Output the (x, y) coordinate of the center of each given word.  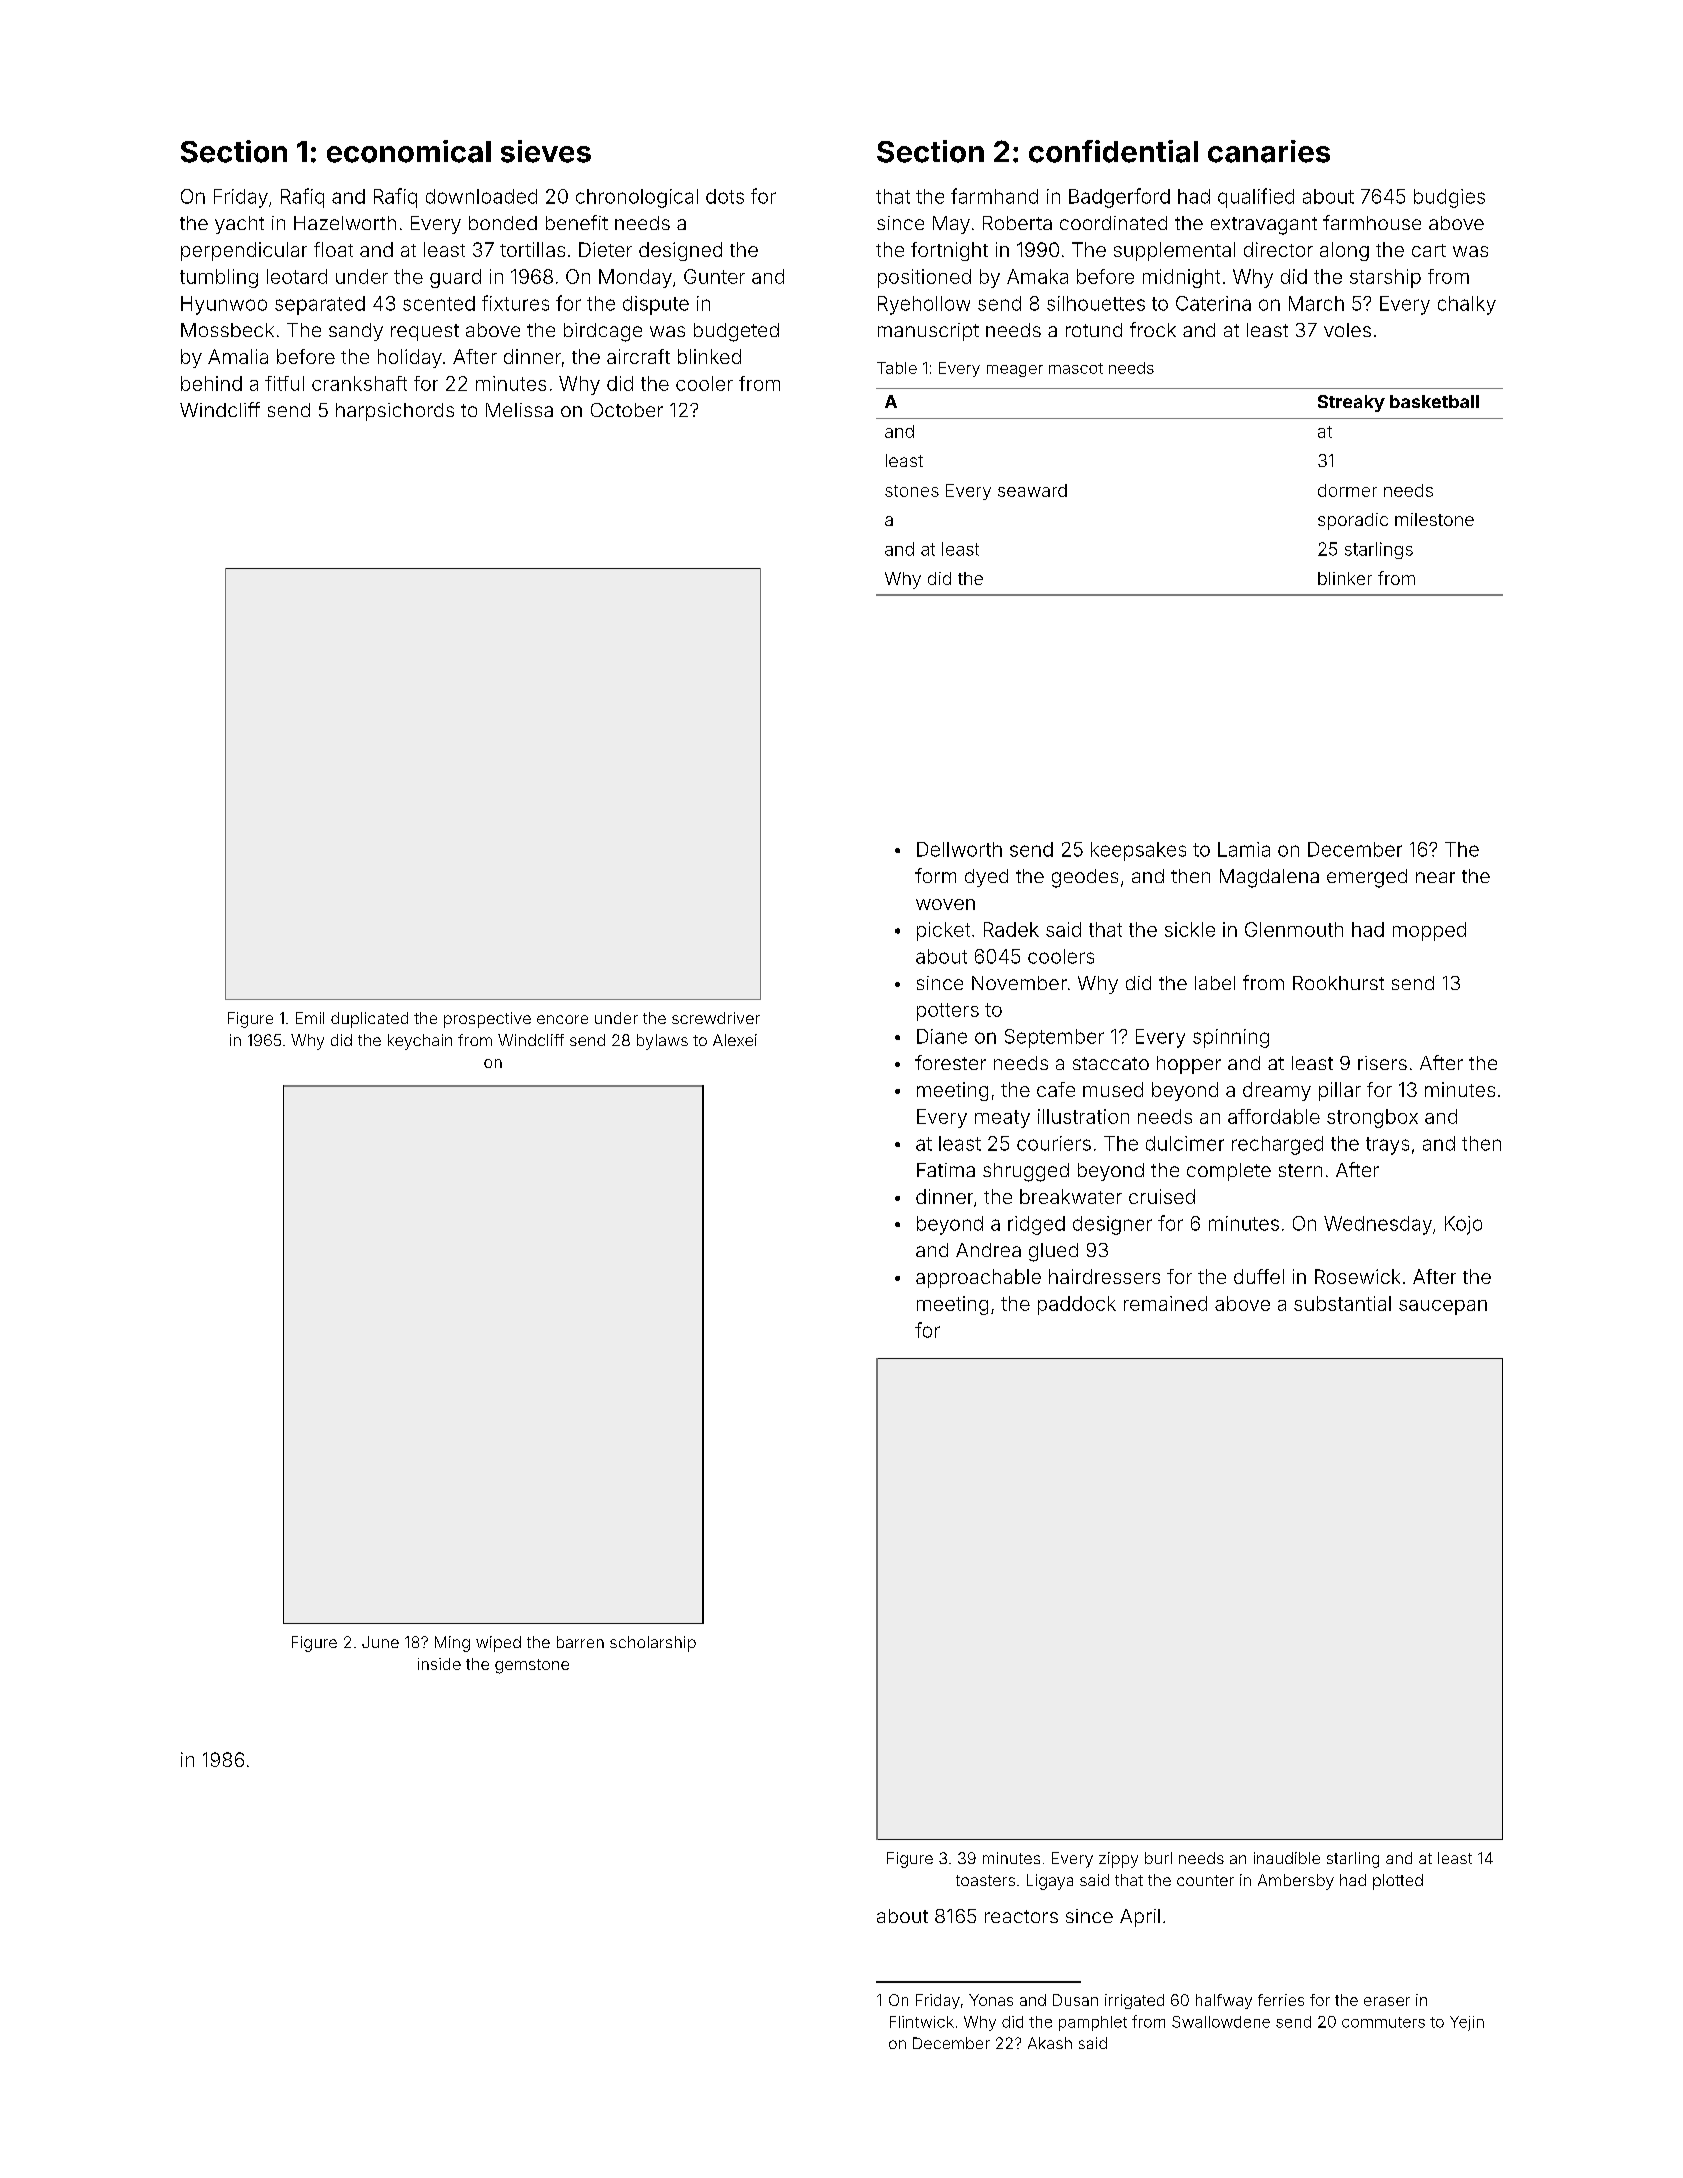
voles (1347, 330)
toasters (985, 1880)
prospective (487, 1020)
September (1054, 1038)
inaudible (1287, 1858)
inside (439, 1664)
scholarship (653, 1644)
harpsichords (395, 412)
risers (1382, 1063)
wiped (498, 1644)
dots (725, 196)
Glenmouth (1294, 929)
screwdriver (716, 1018)
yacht (239, 225)
